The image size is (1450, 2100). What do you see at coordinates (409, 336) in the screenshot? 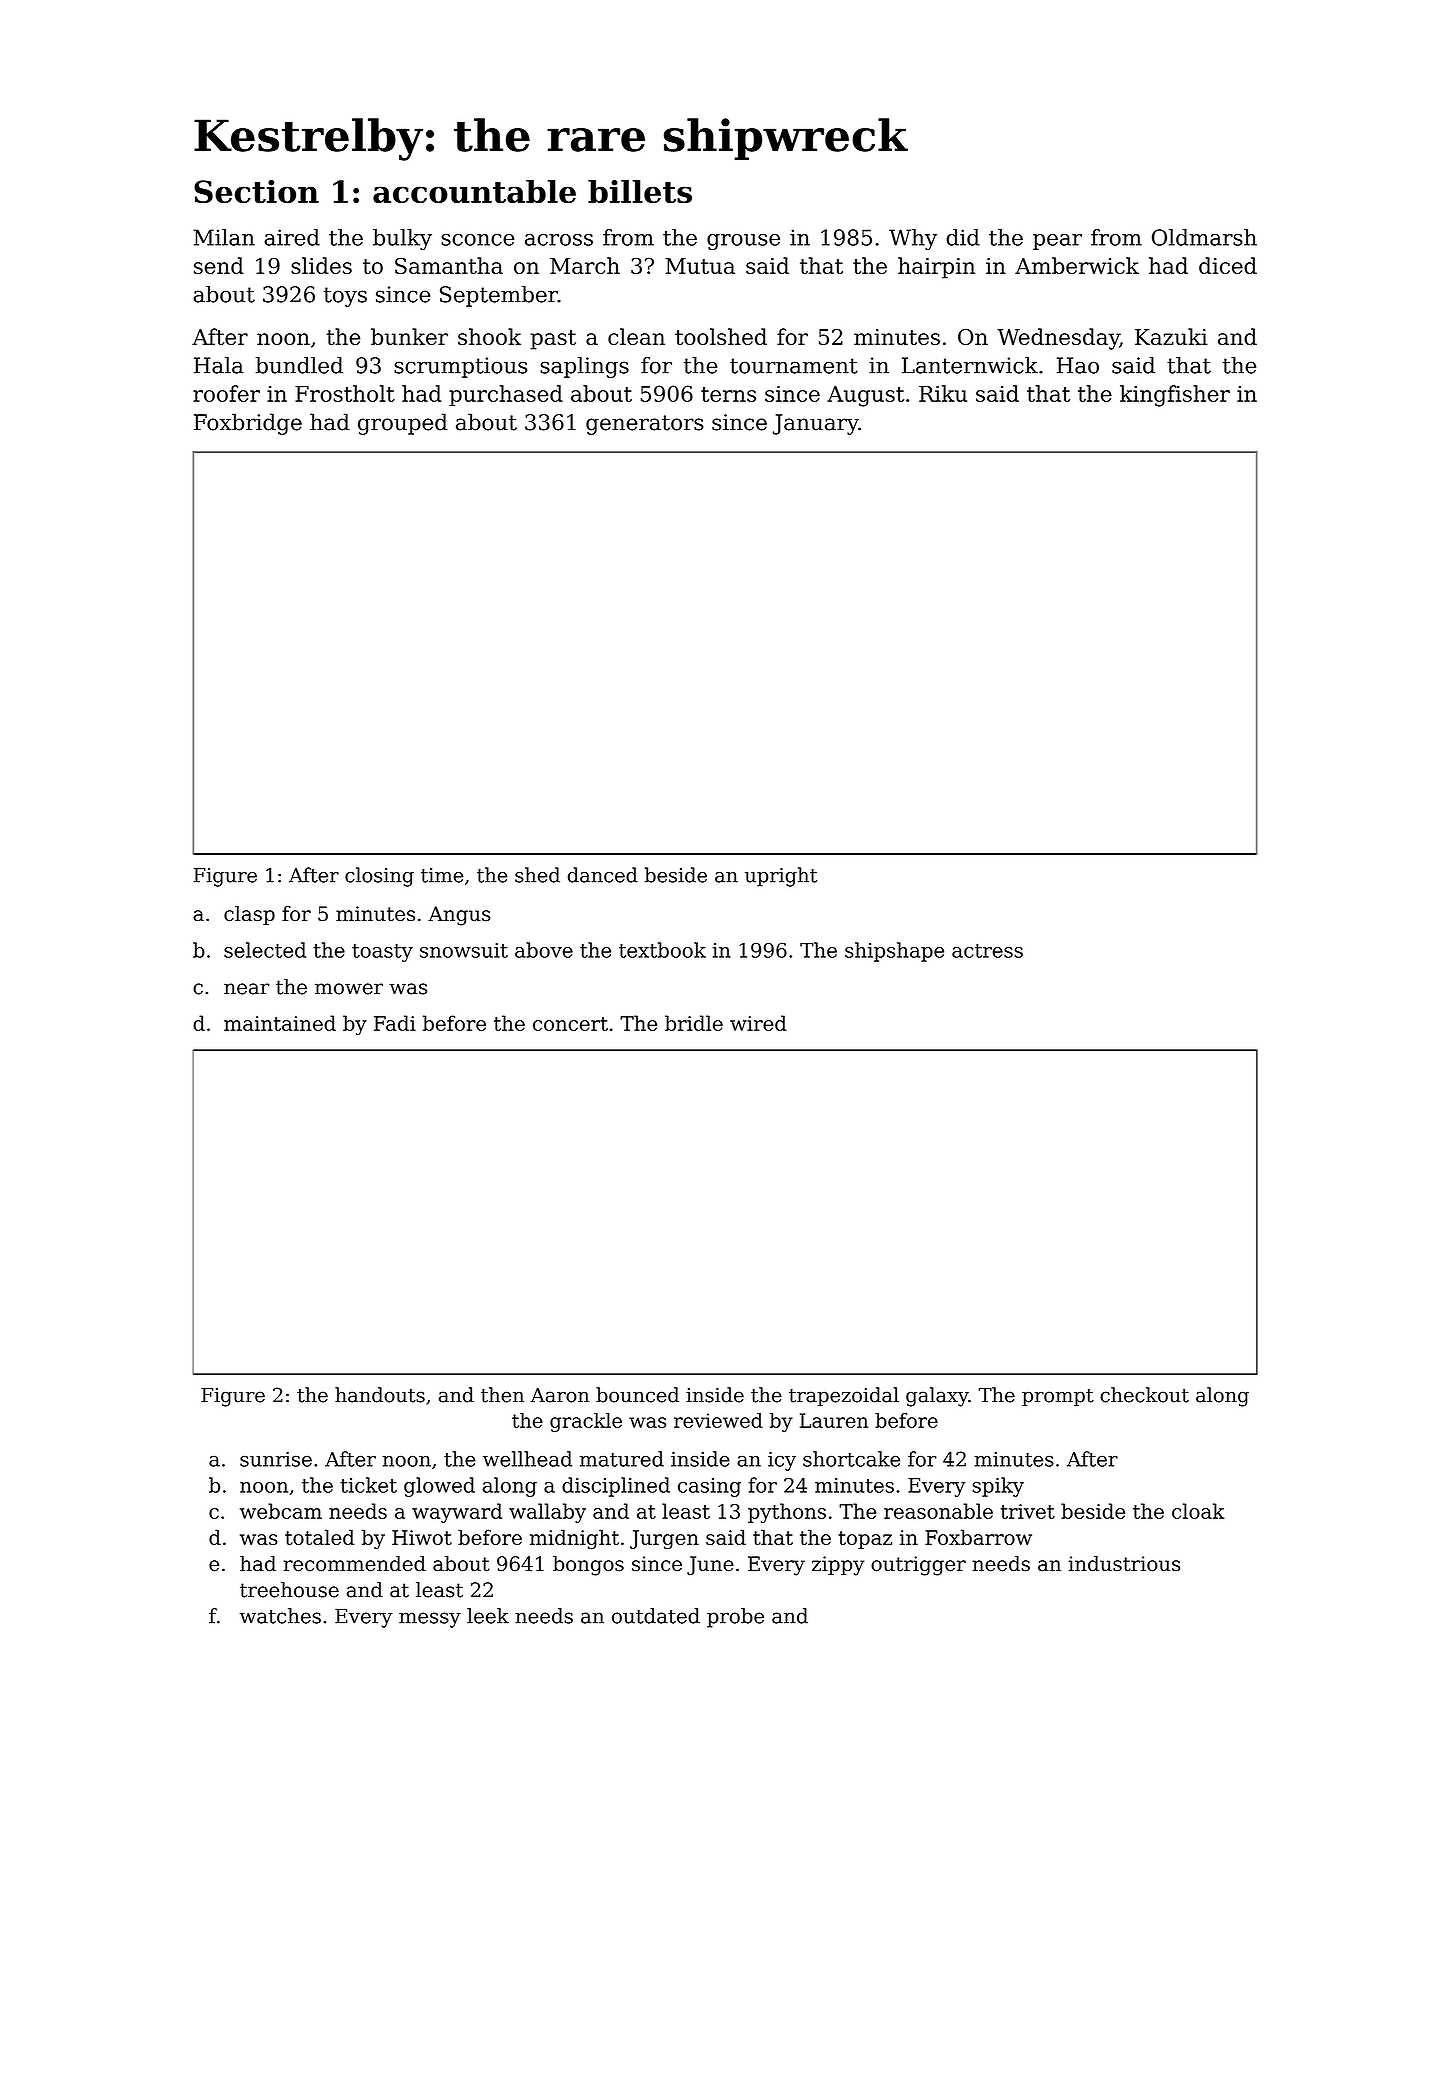
I see `bunker` at bounding box center [409, 336].
